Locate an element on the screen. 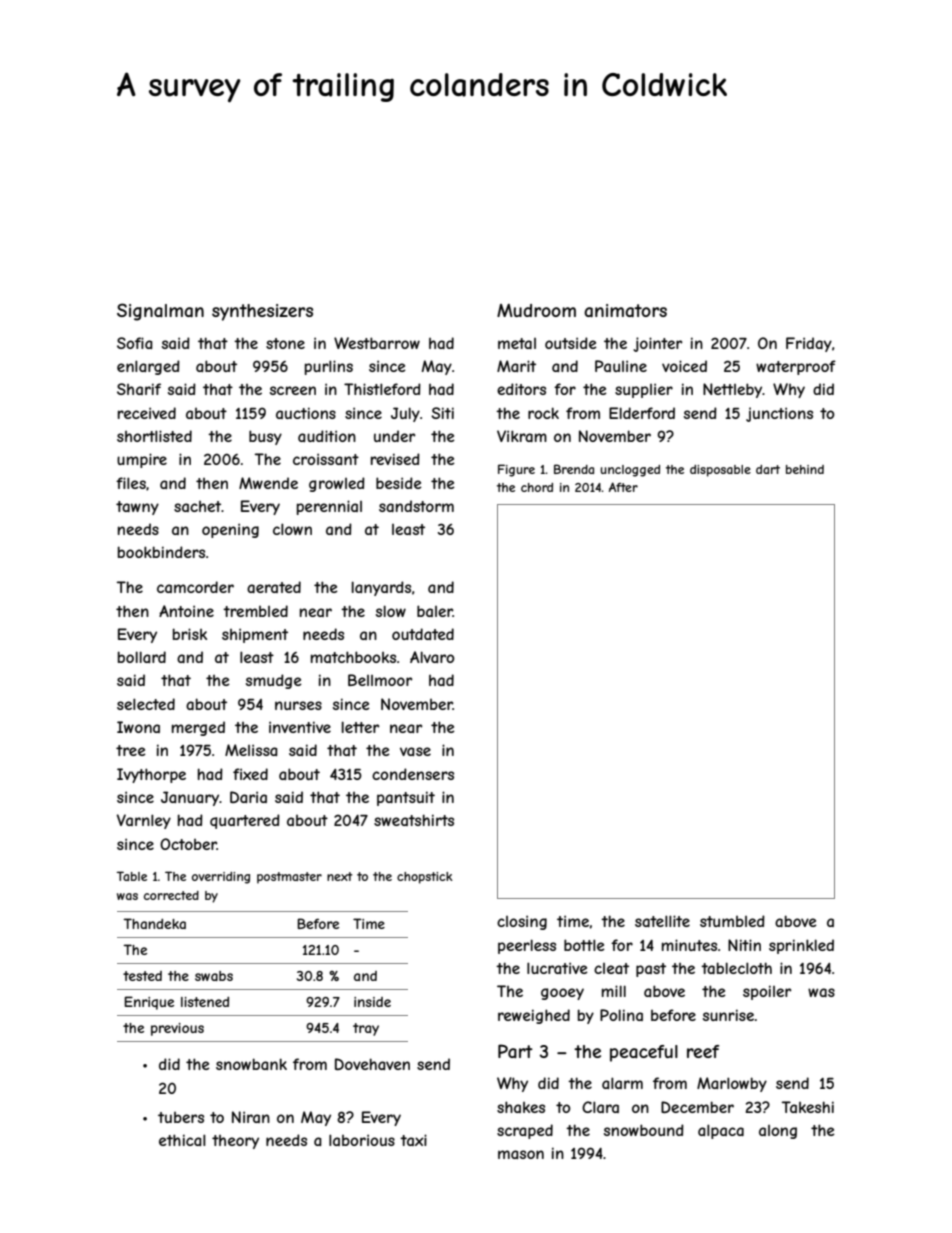  spoiler is located at coordinates (767, 992).
